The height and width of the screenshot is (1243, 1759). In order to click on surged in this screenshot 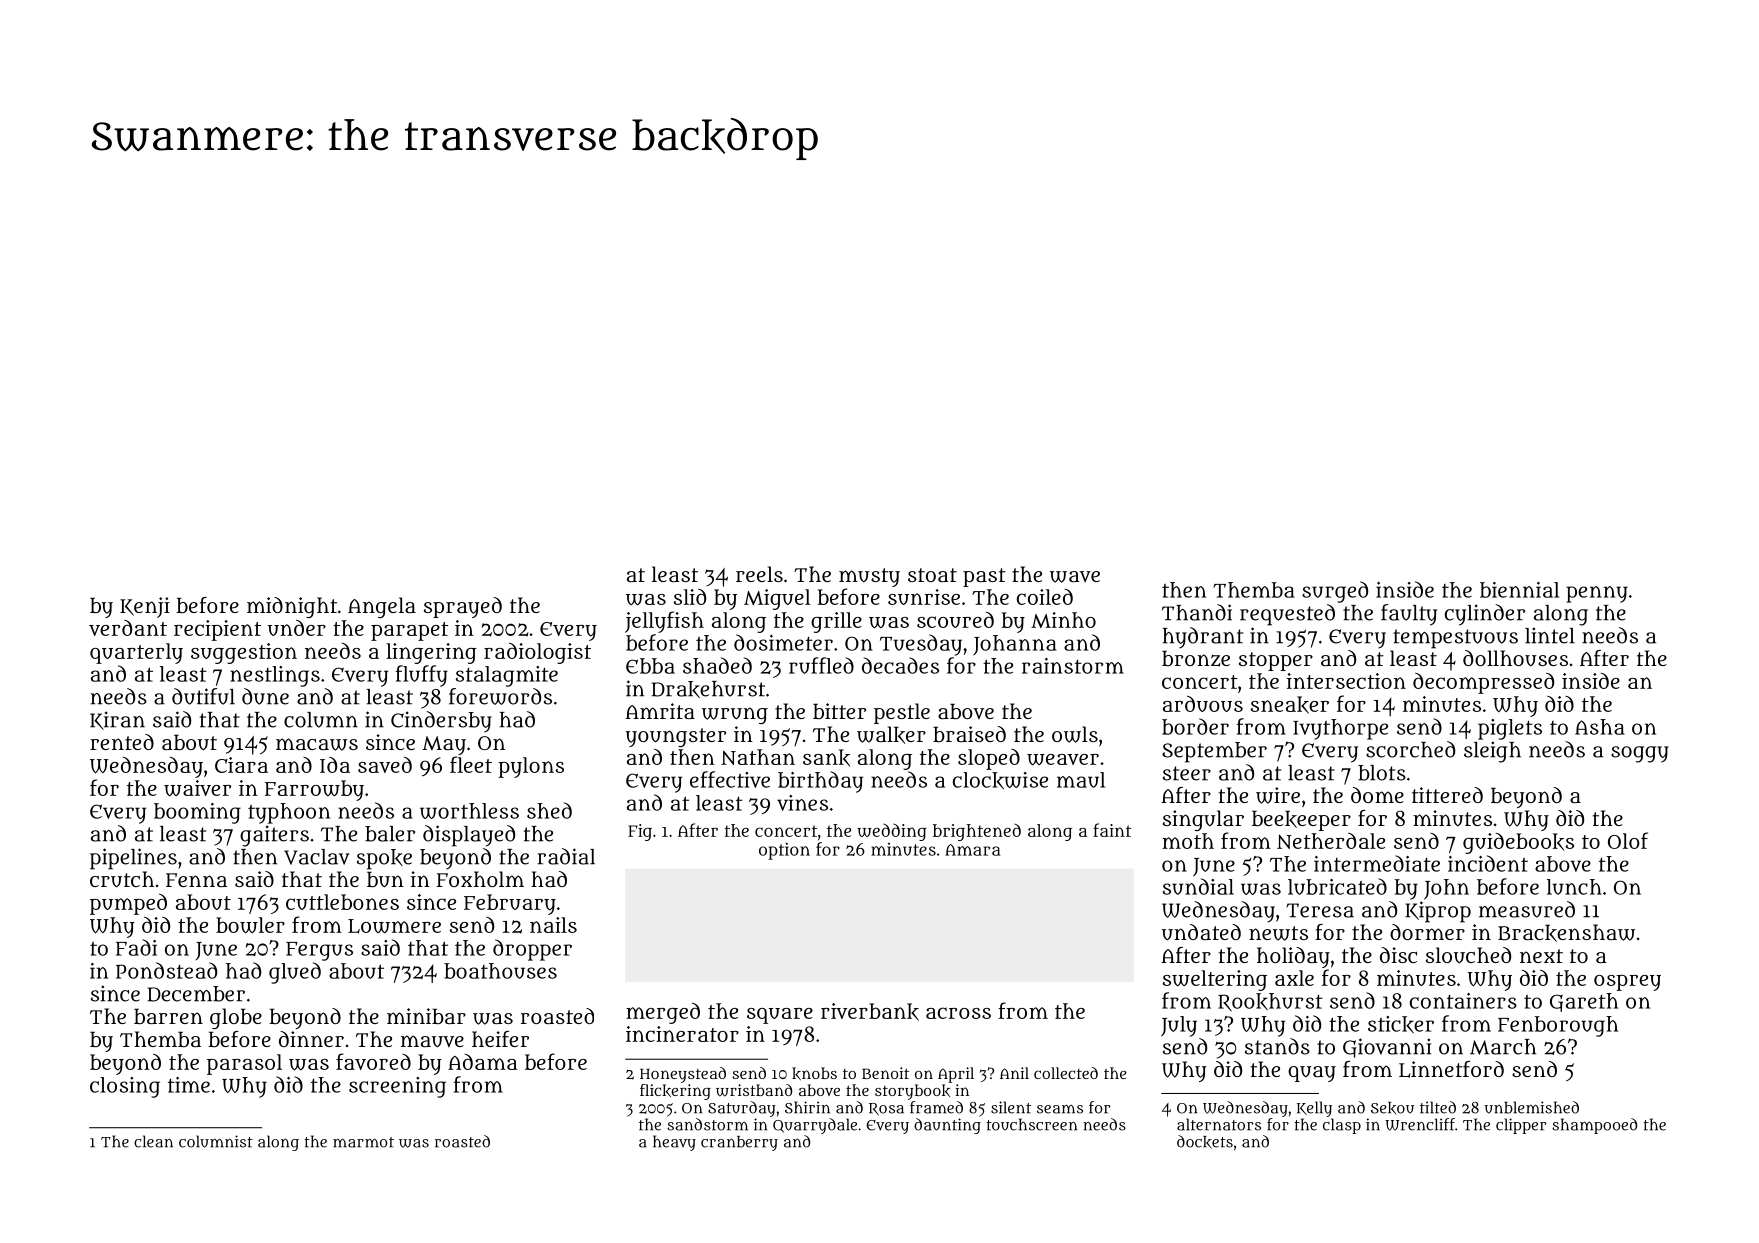, I will do `click(1335, 592)`.
